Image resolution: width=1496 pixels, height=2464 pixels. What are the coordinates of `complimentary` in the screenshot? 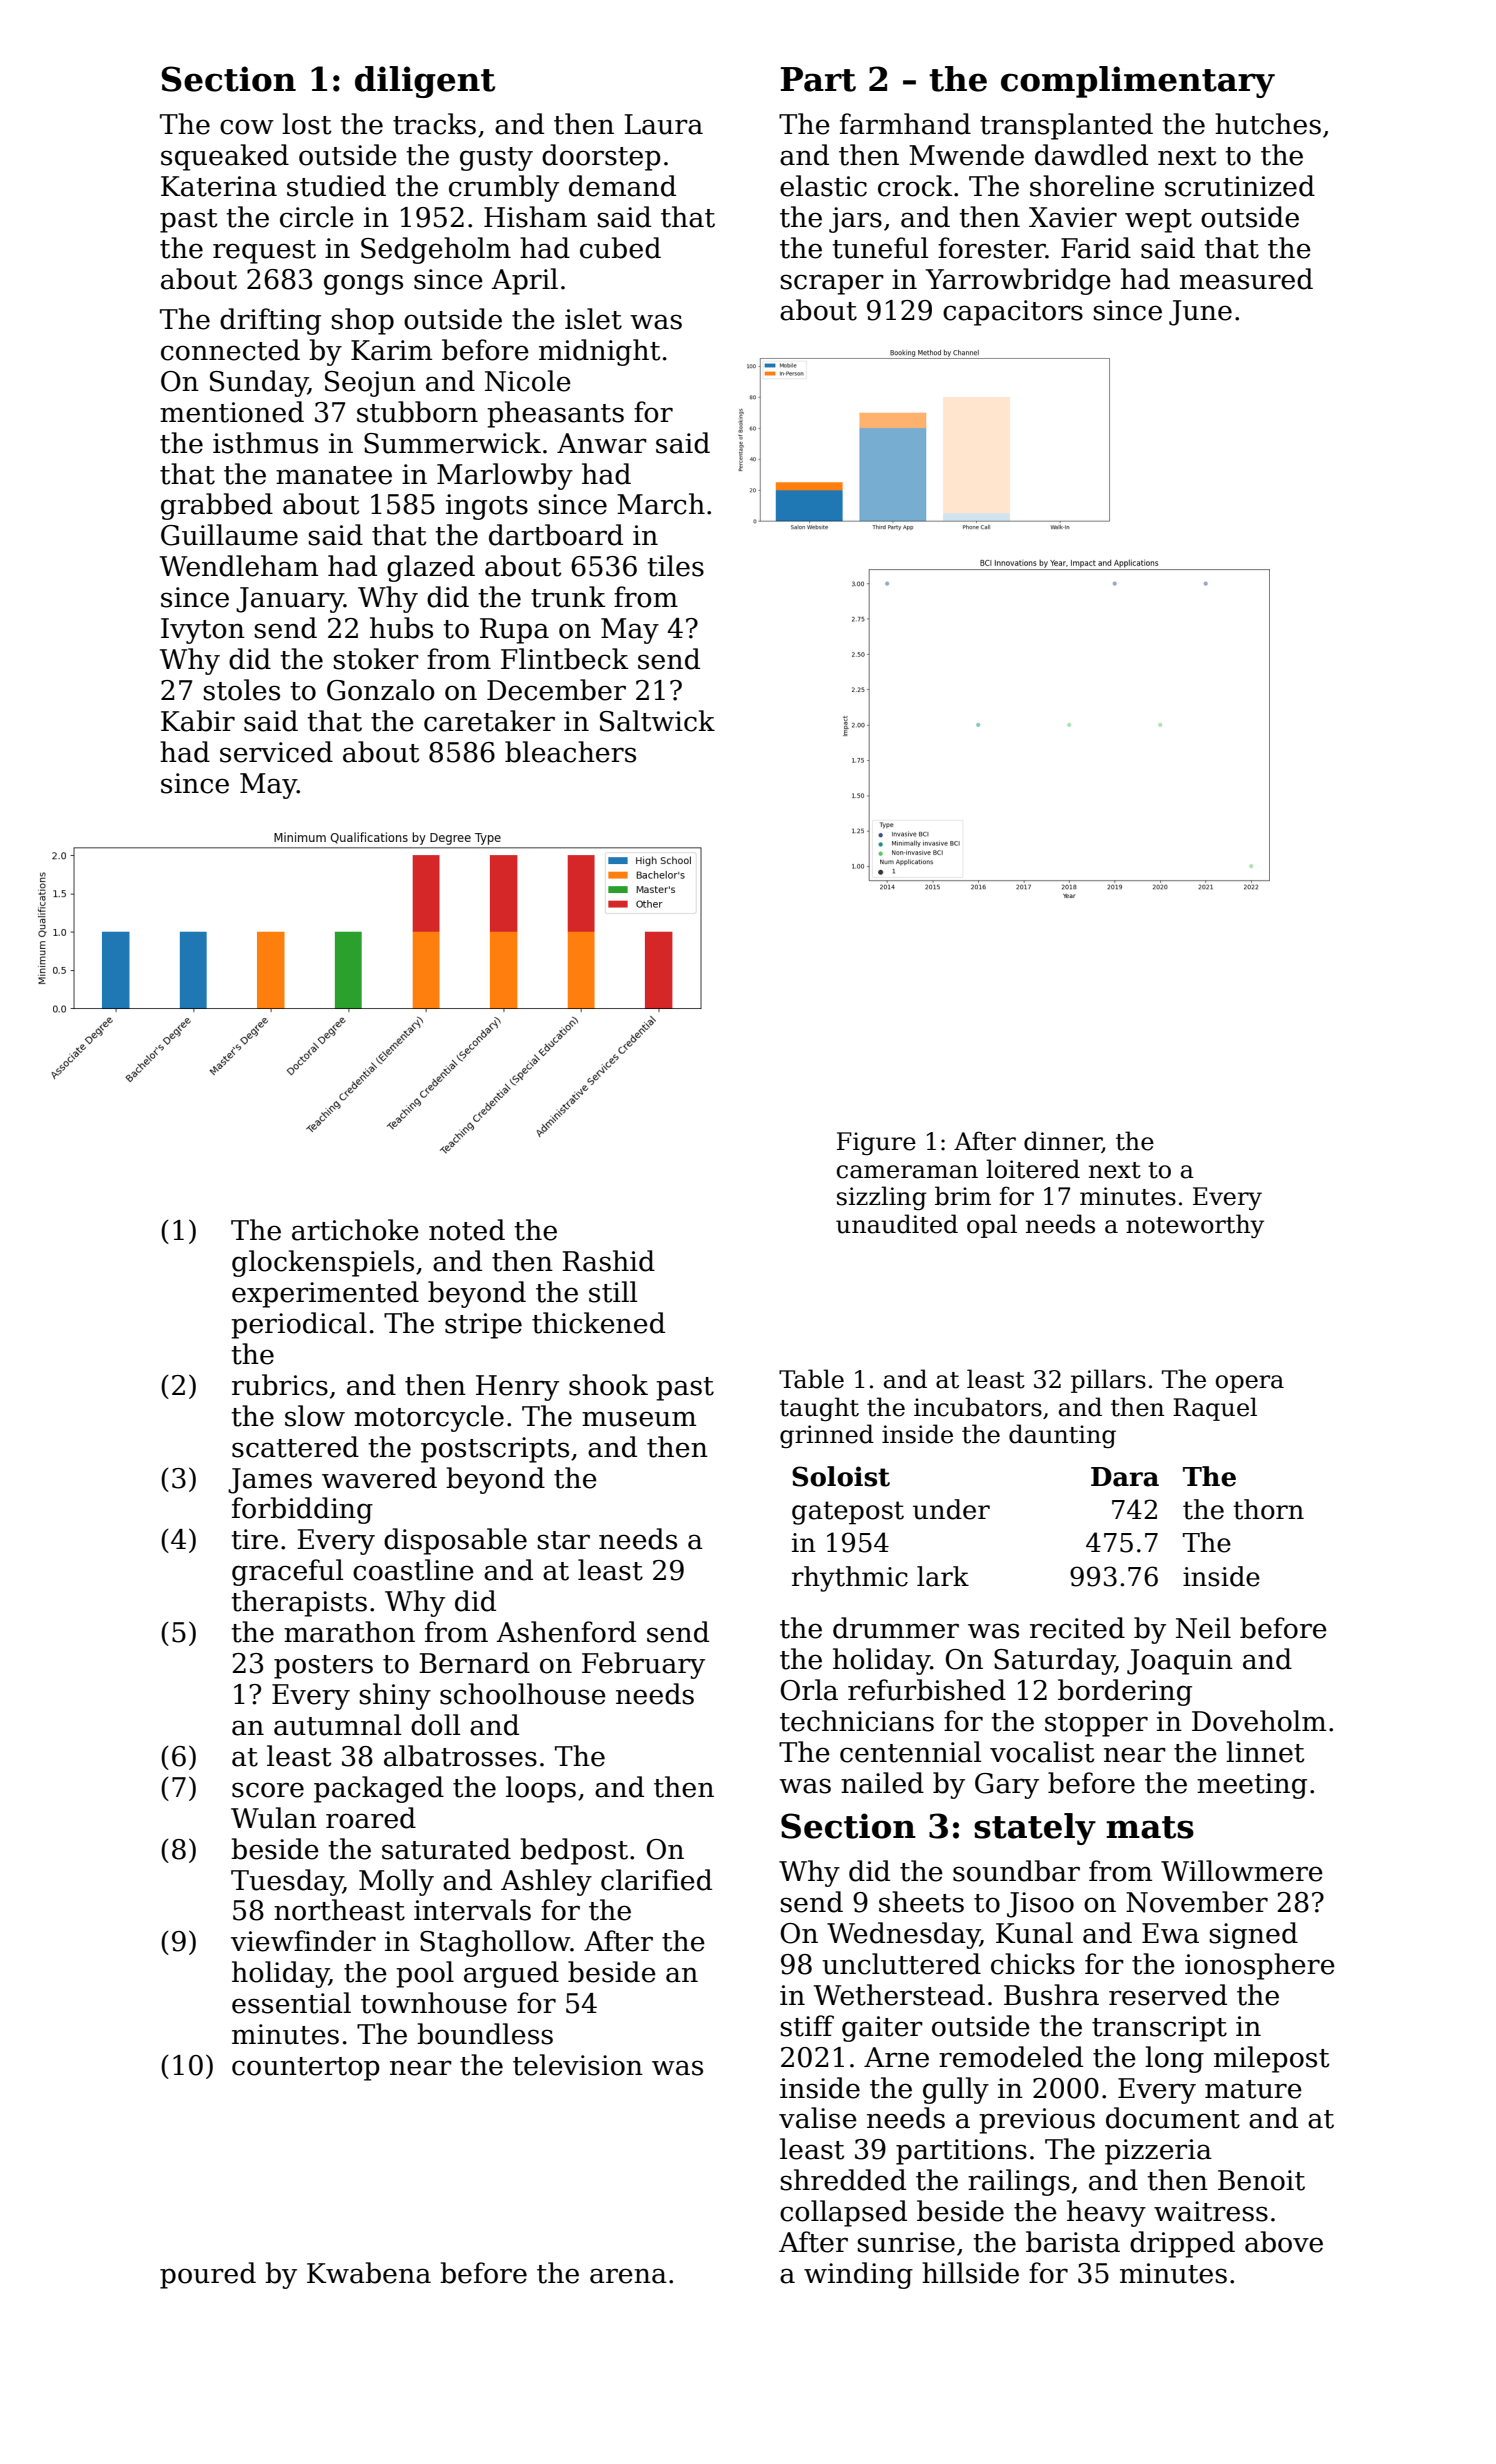 It's located at (1138, 82).
